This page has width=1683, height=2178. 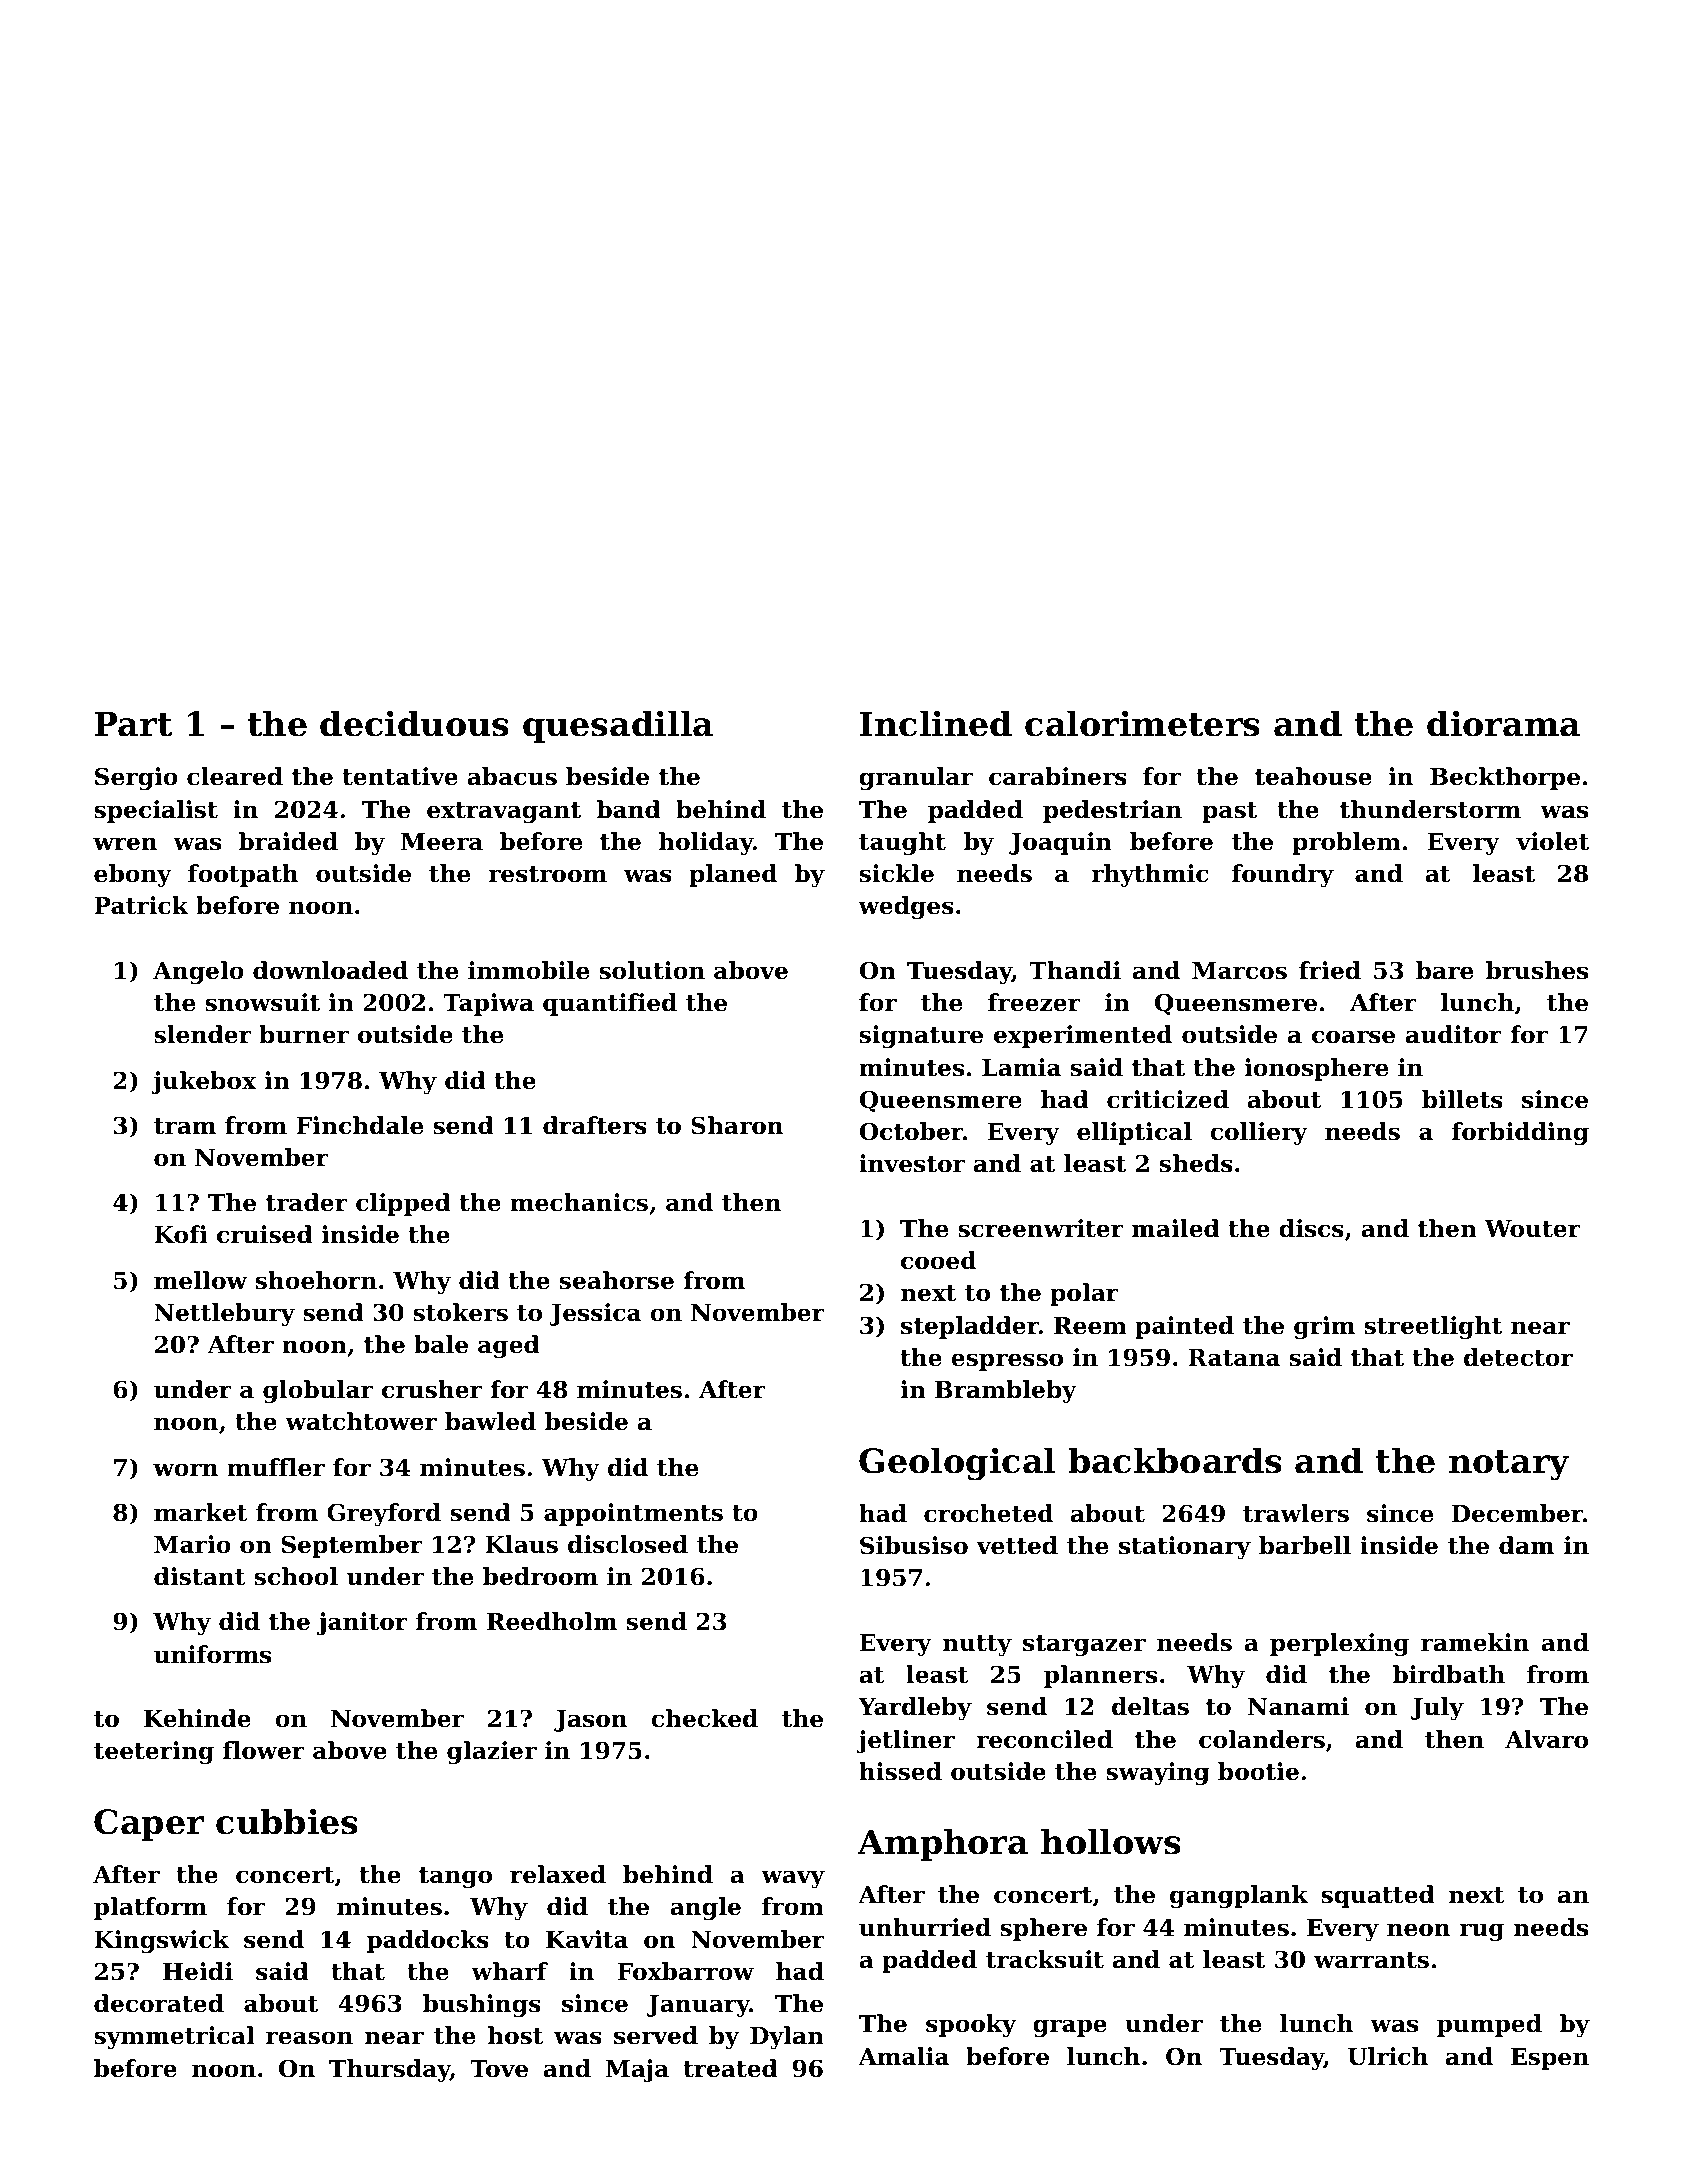 What do you see at coordinates (389, 2070) in the page?
I see `Thursday` at bounding box center [389, 2070].
